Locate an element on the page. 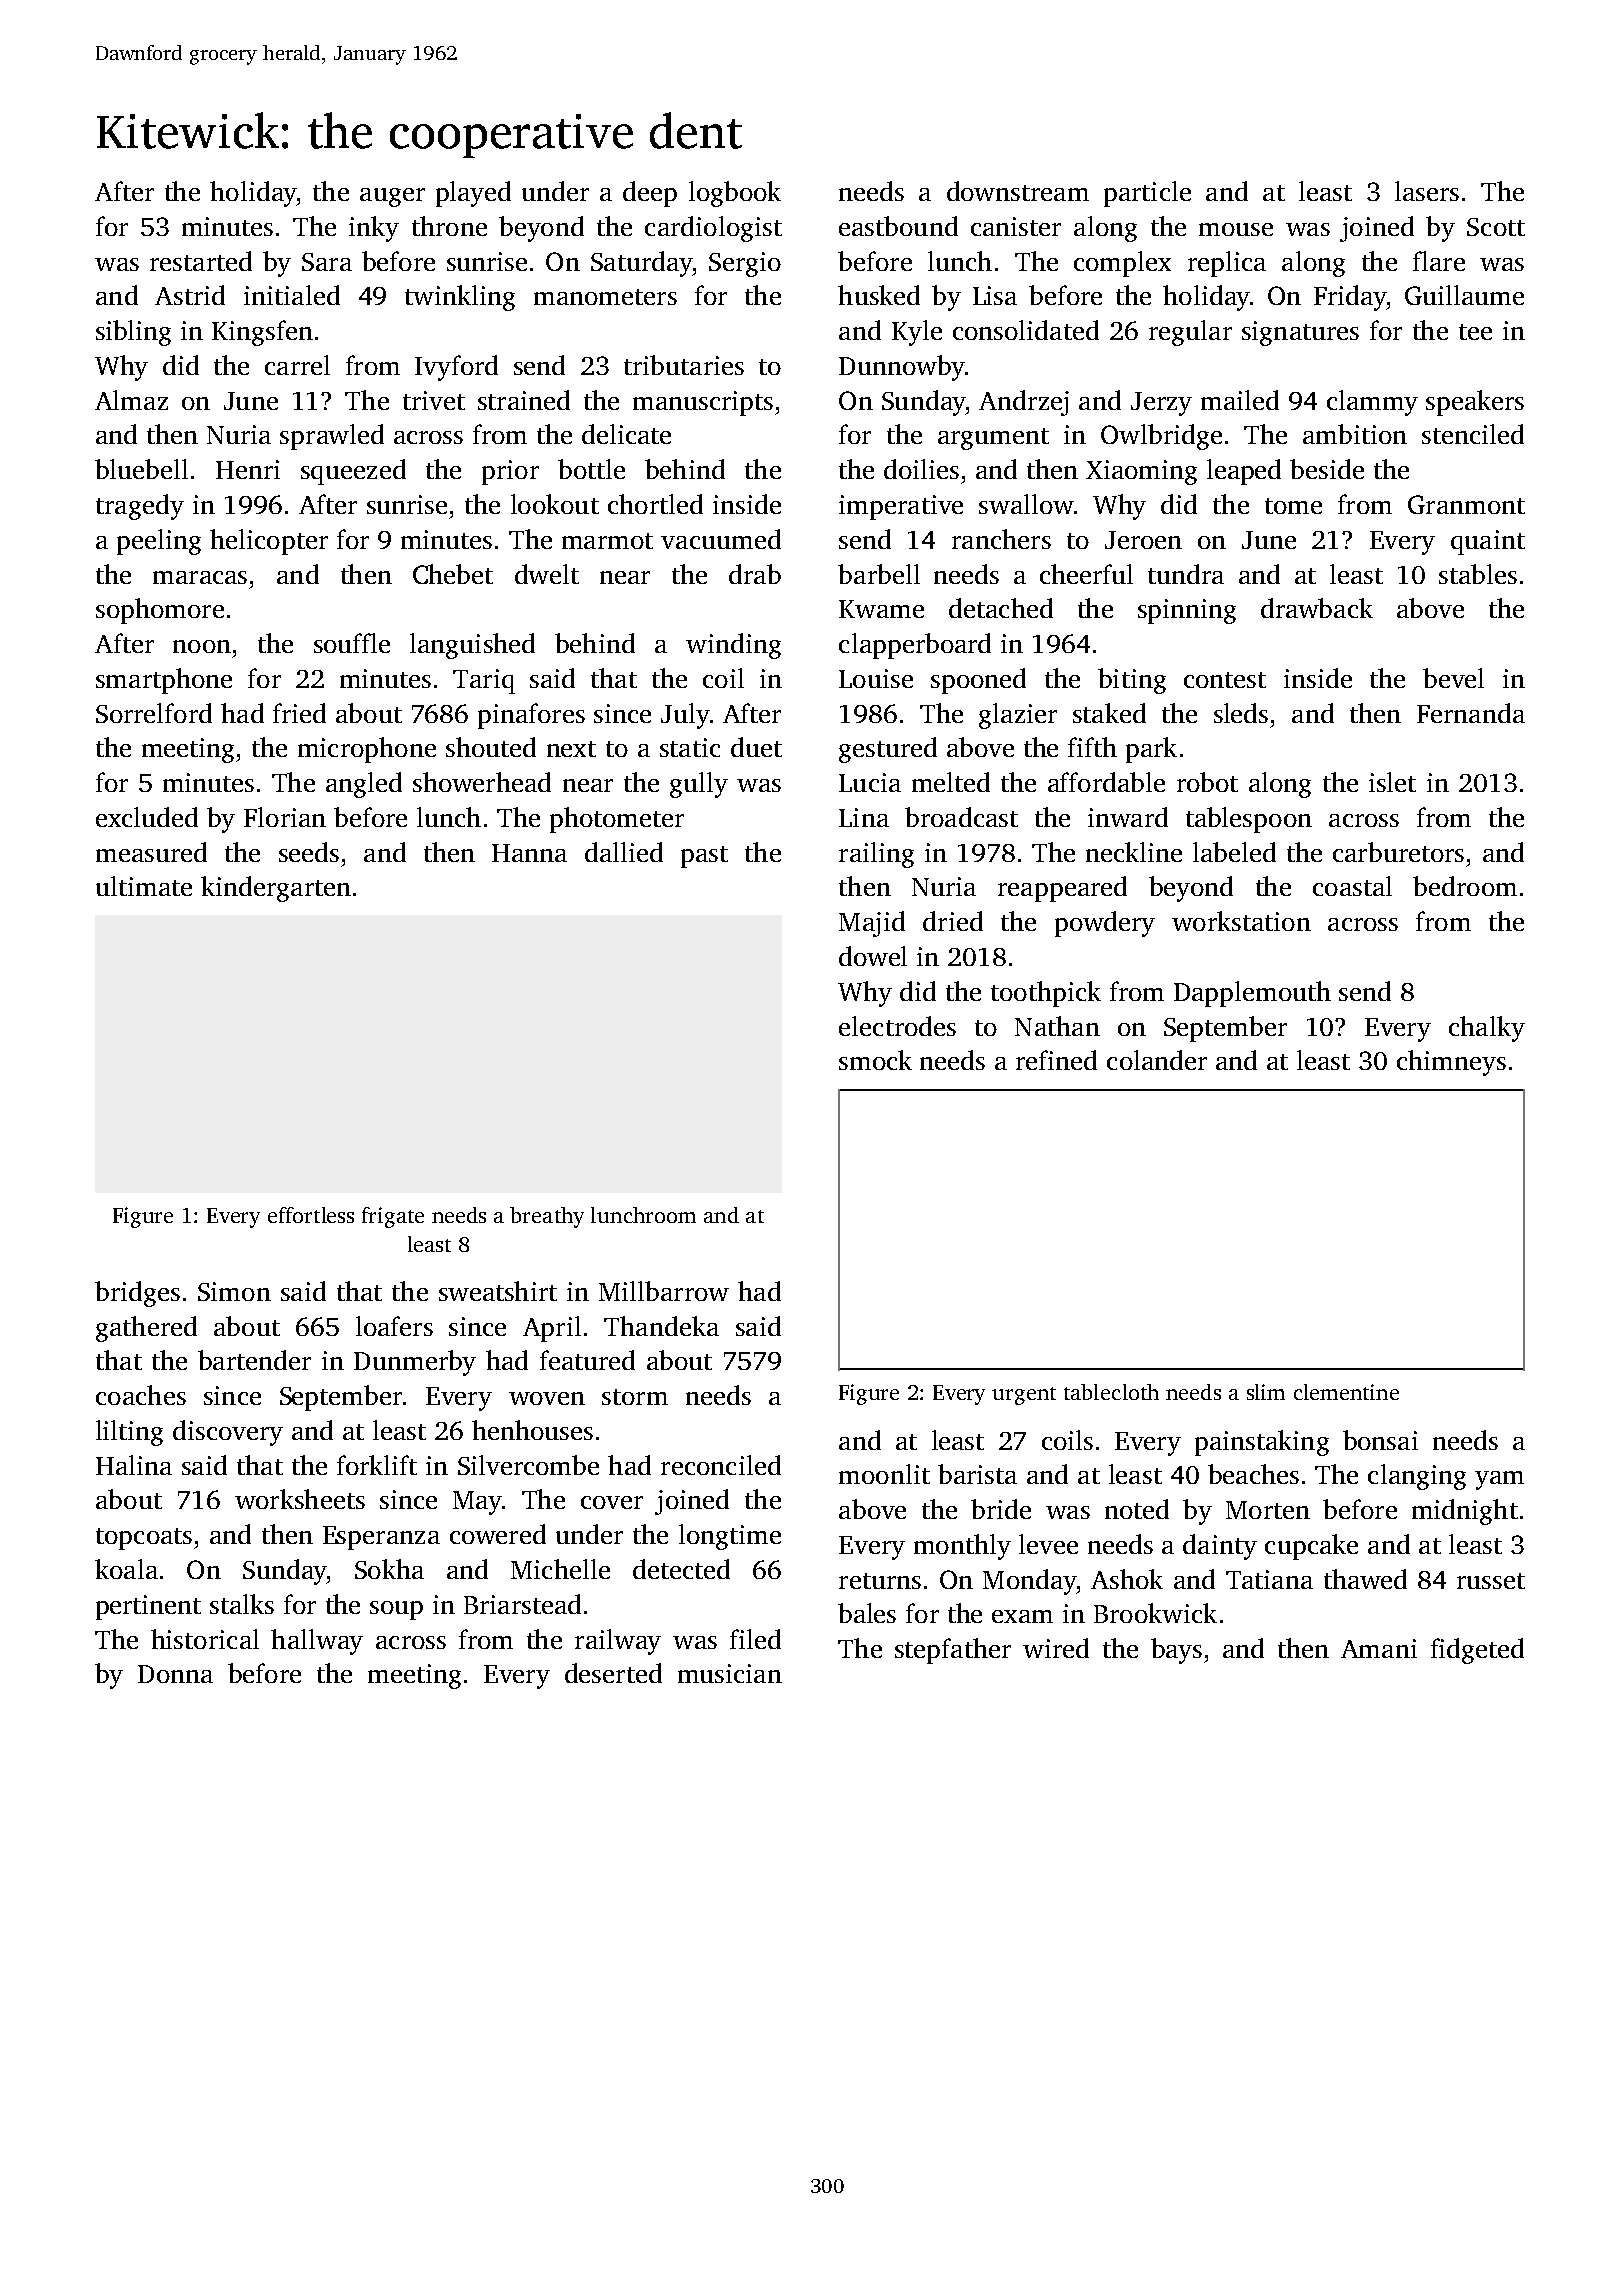  replica is located at coordinates (1227, 264).
